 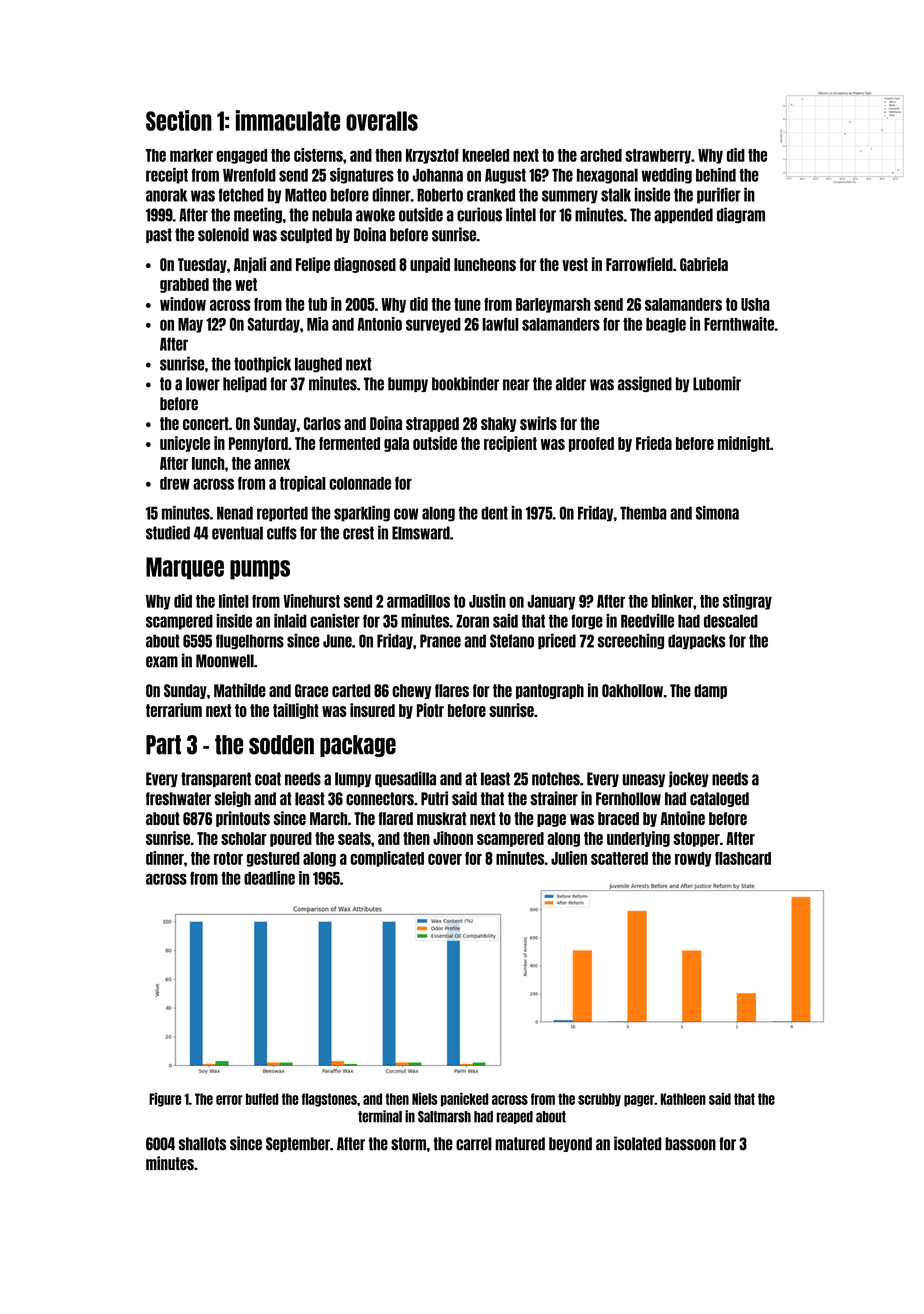 I want to click on Niels, so click(x=424, y=1099).
